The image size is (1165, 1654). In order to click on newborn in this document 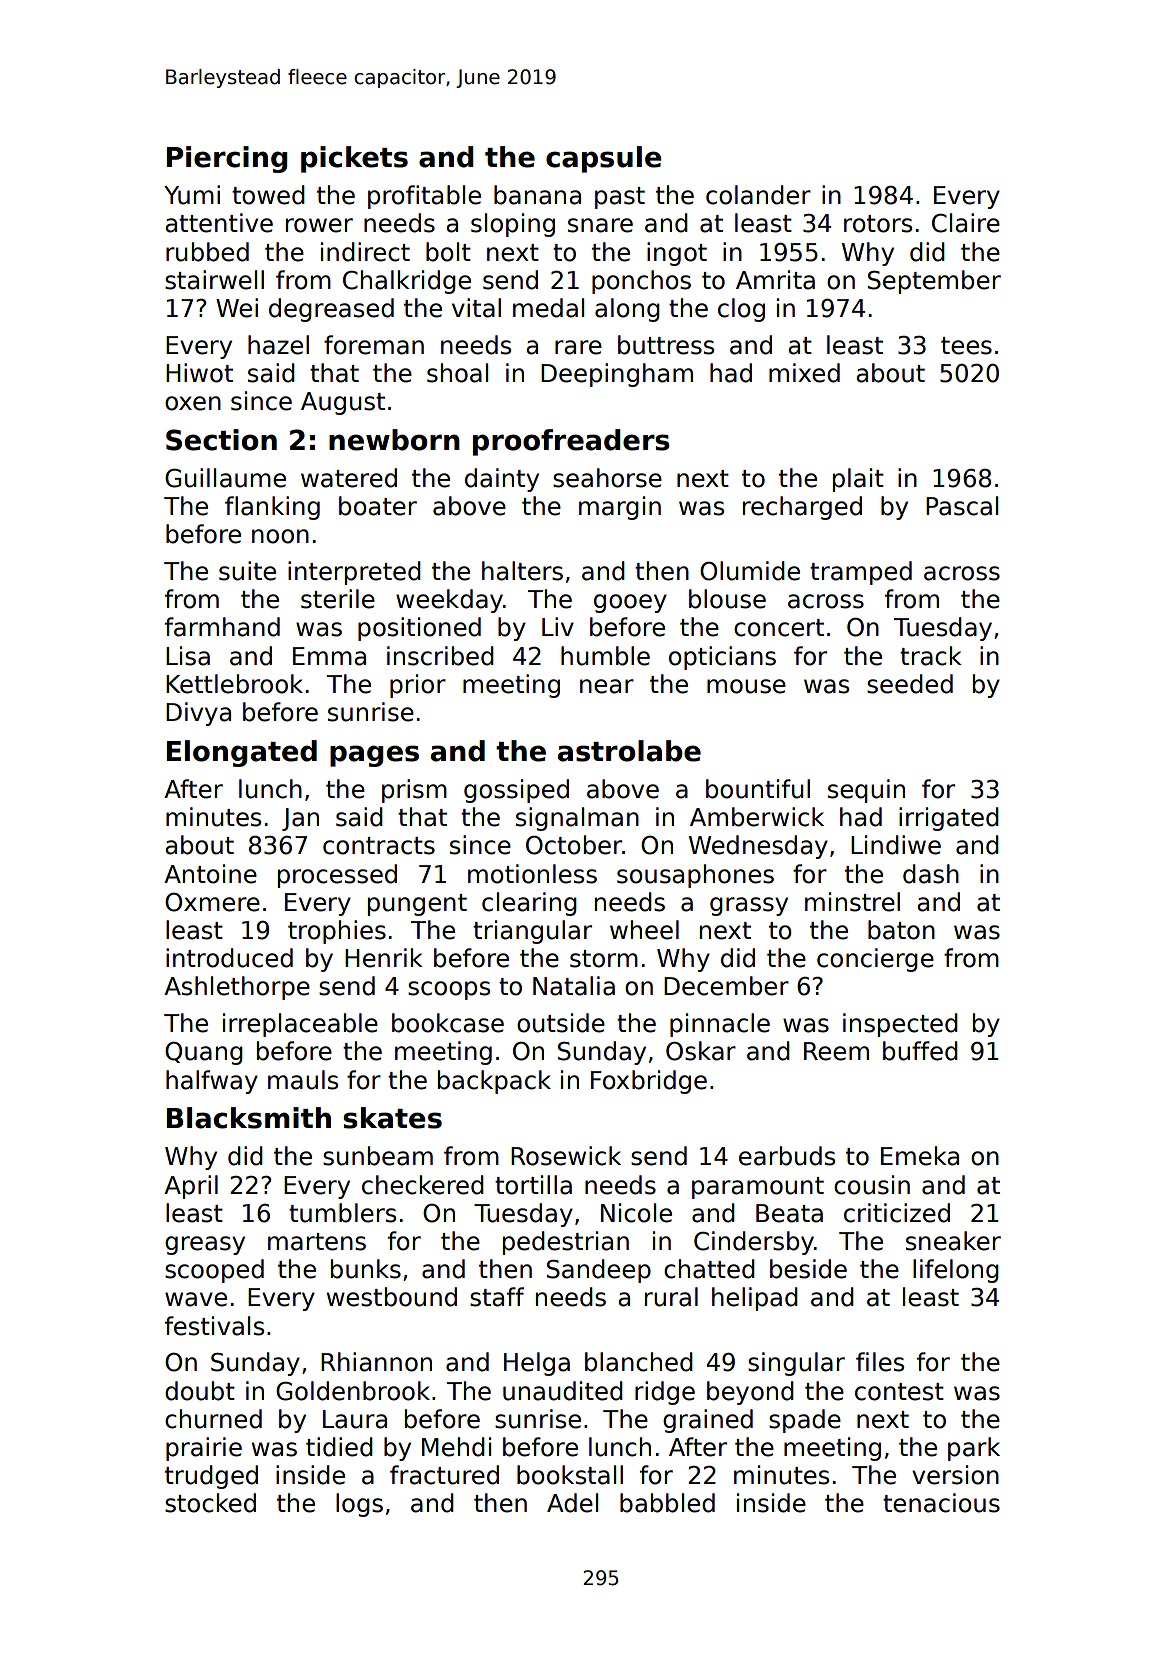, I will do `click(394, 440)`.
